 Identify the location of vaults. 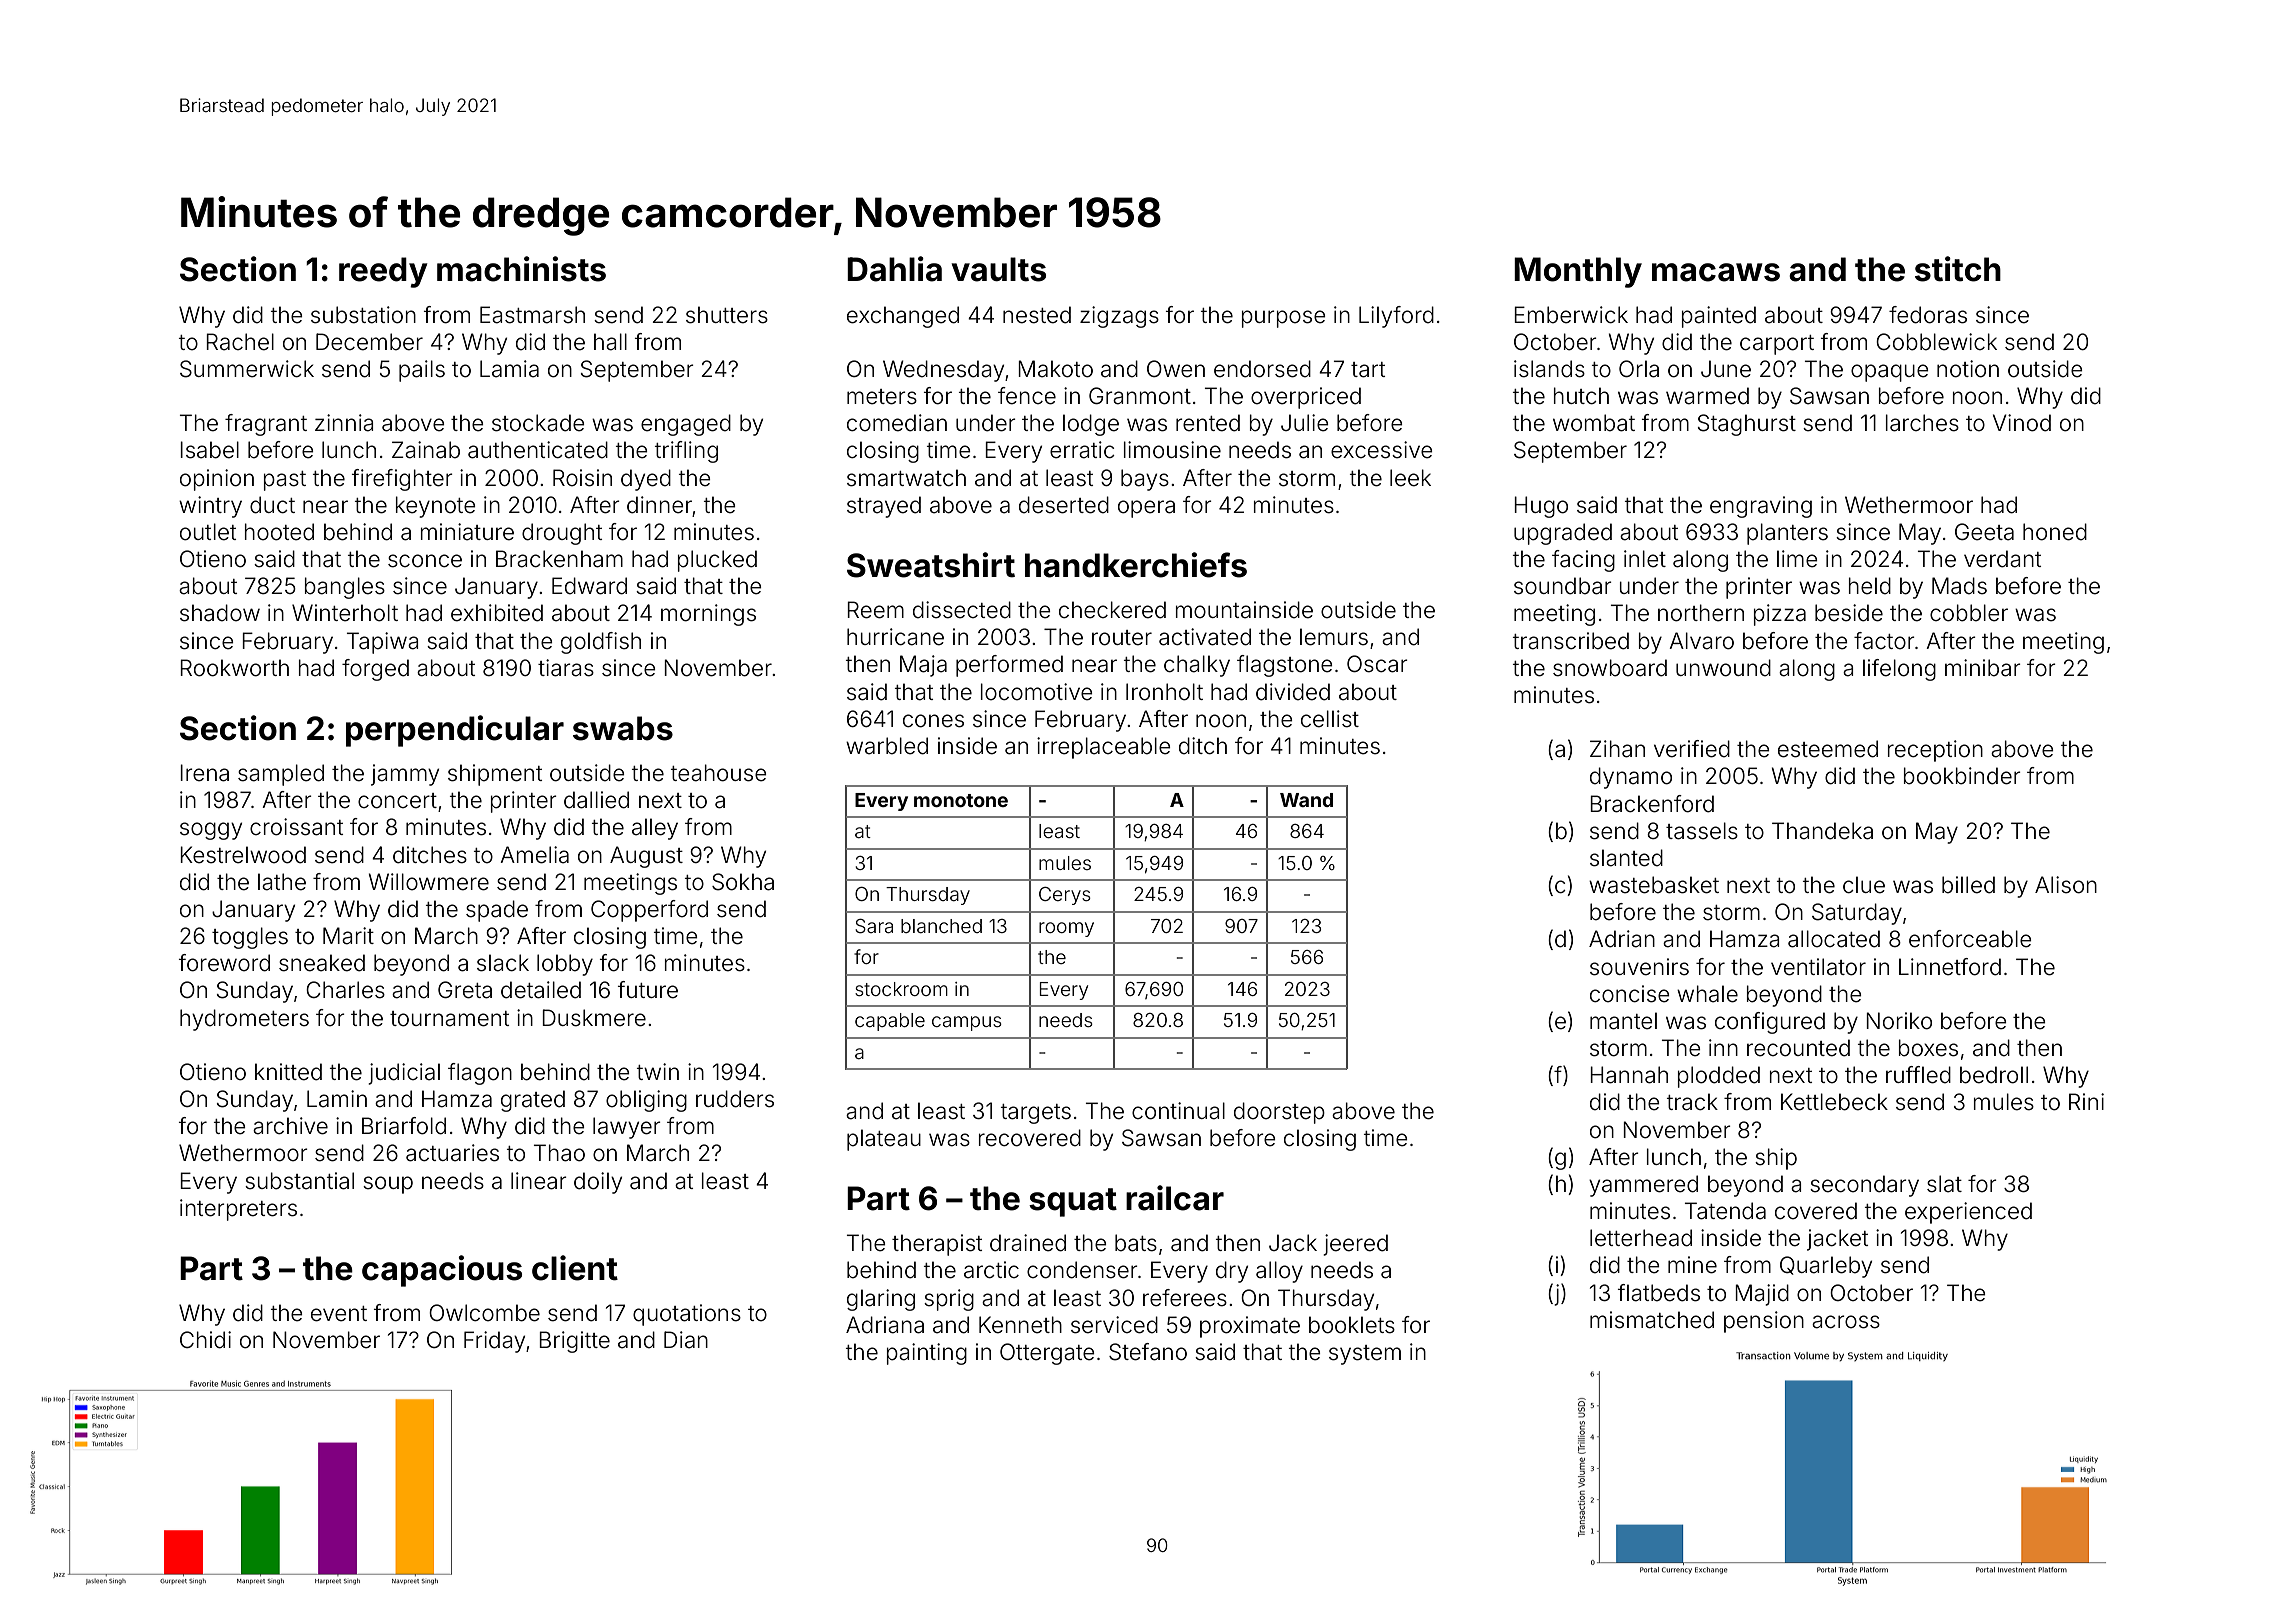
(998, 269).
